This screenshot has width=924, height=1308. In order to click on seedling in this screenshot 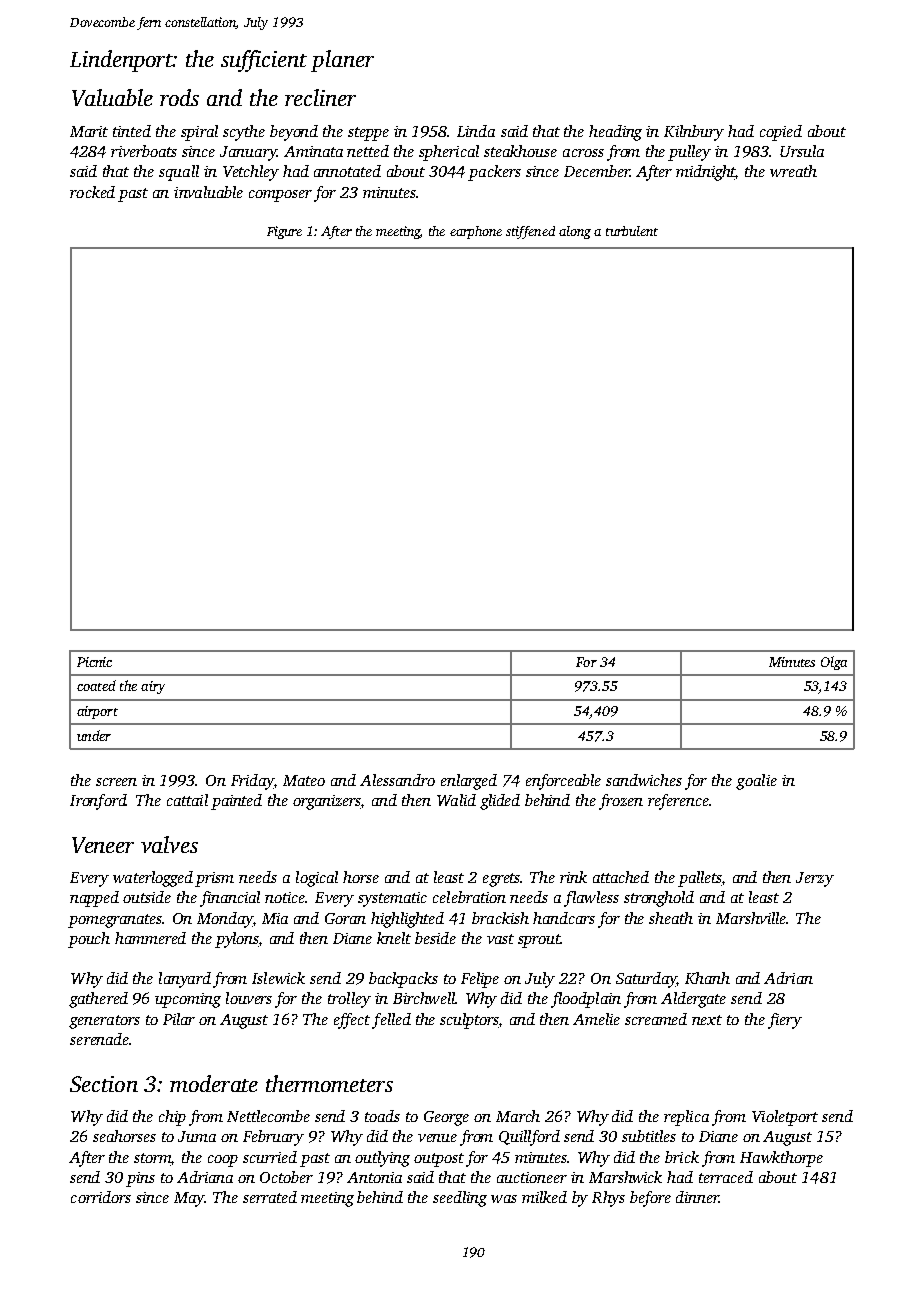, I will do `click(460, 1199)`.
